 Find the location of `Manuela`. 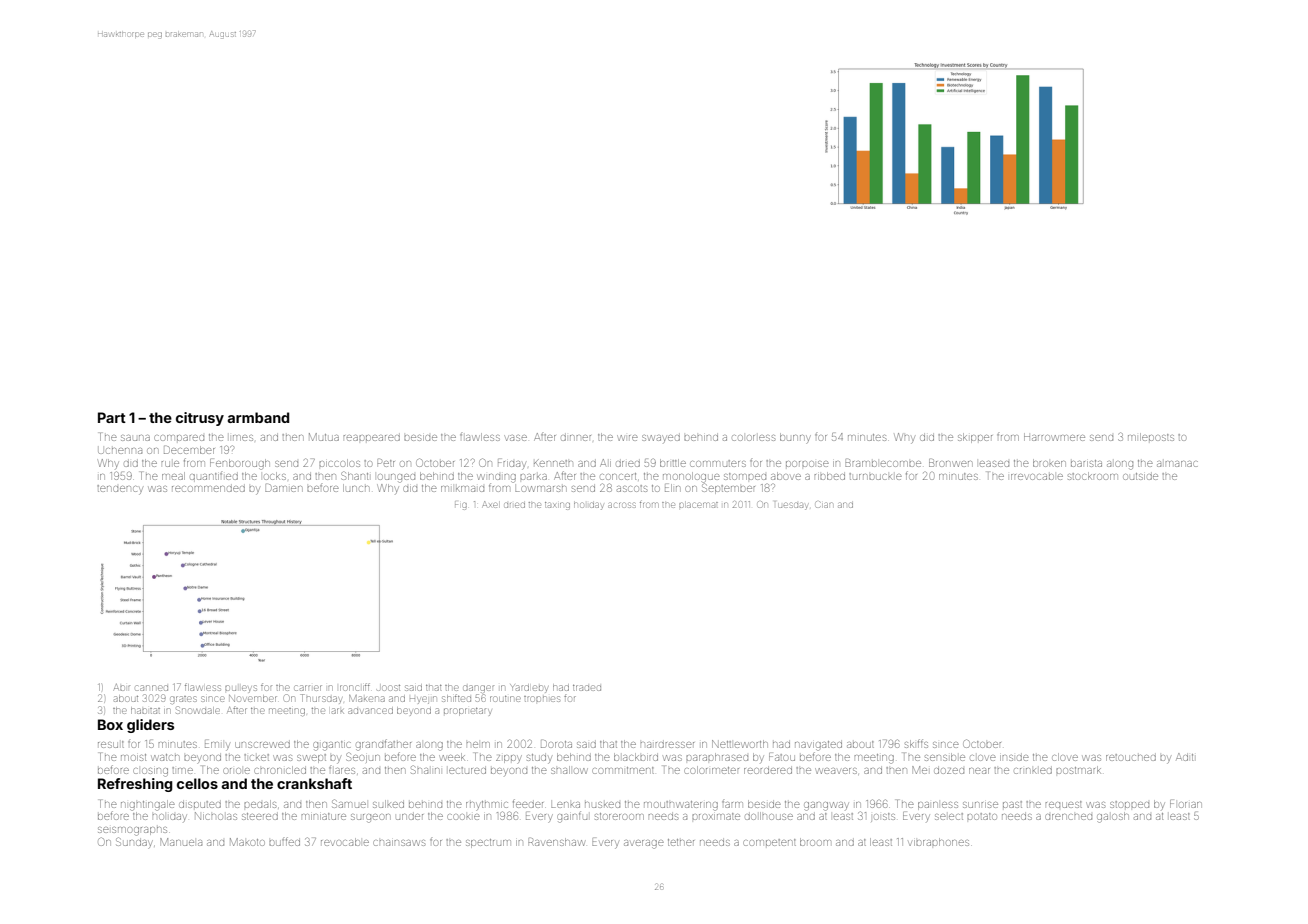

Manuela is located at coordinates (181, 842).
